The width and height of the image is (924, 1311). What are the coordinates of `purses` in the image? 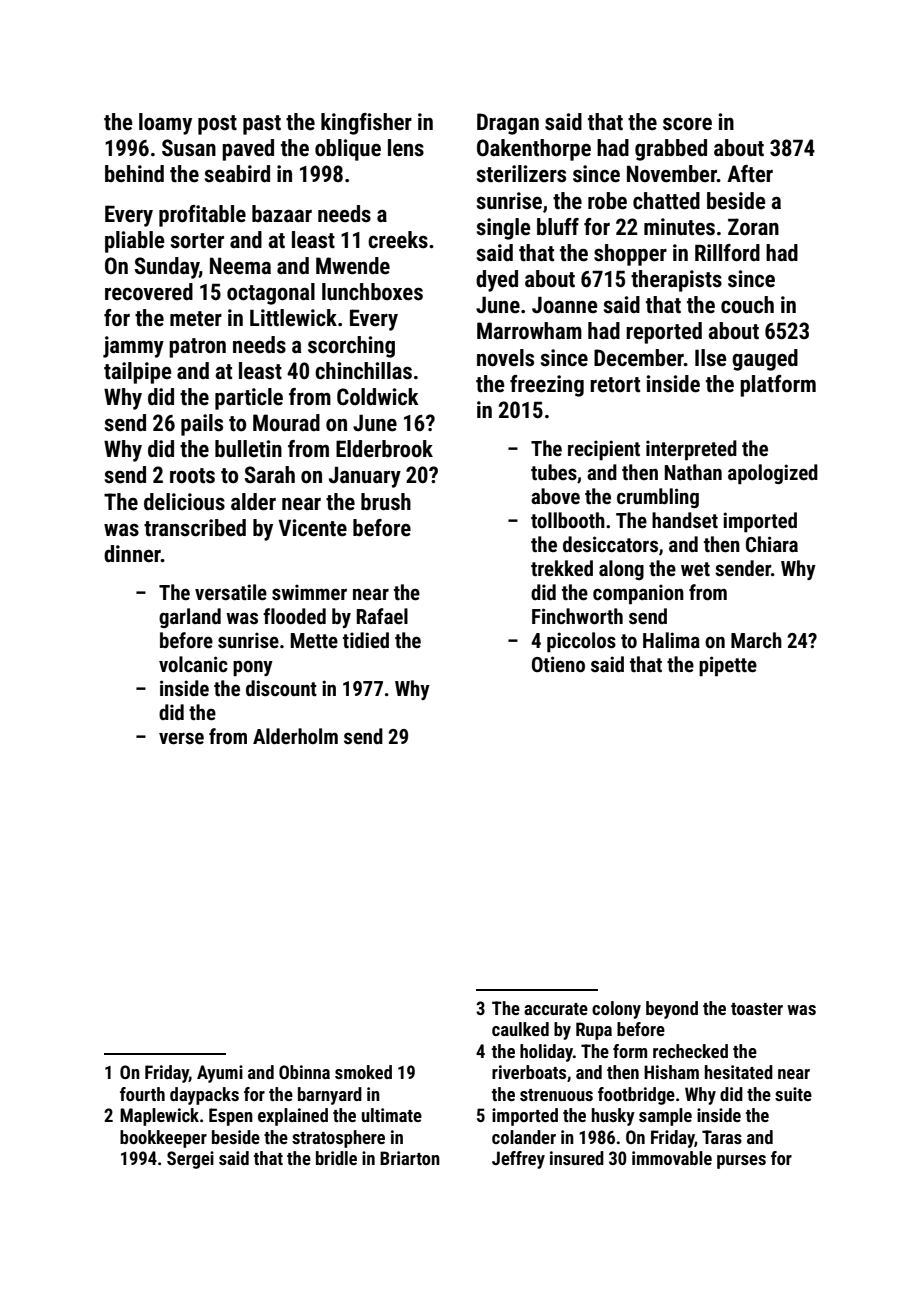 It's located at (741, 1162).
